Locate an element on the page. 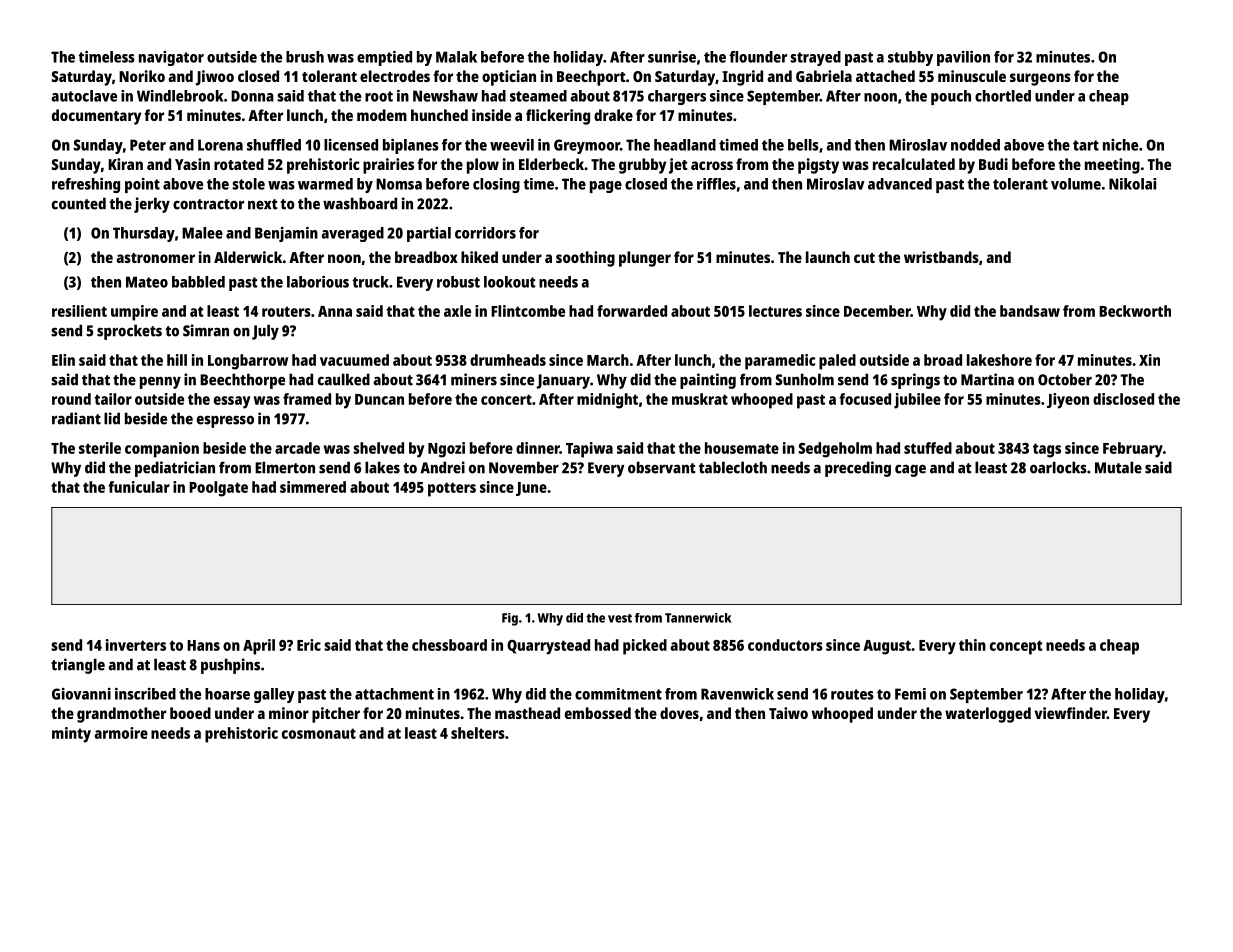 This page has width=1233, height=952. Poolgate is located at coordinates (218, 489).
